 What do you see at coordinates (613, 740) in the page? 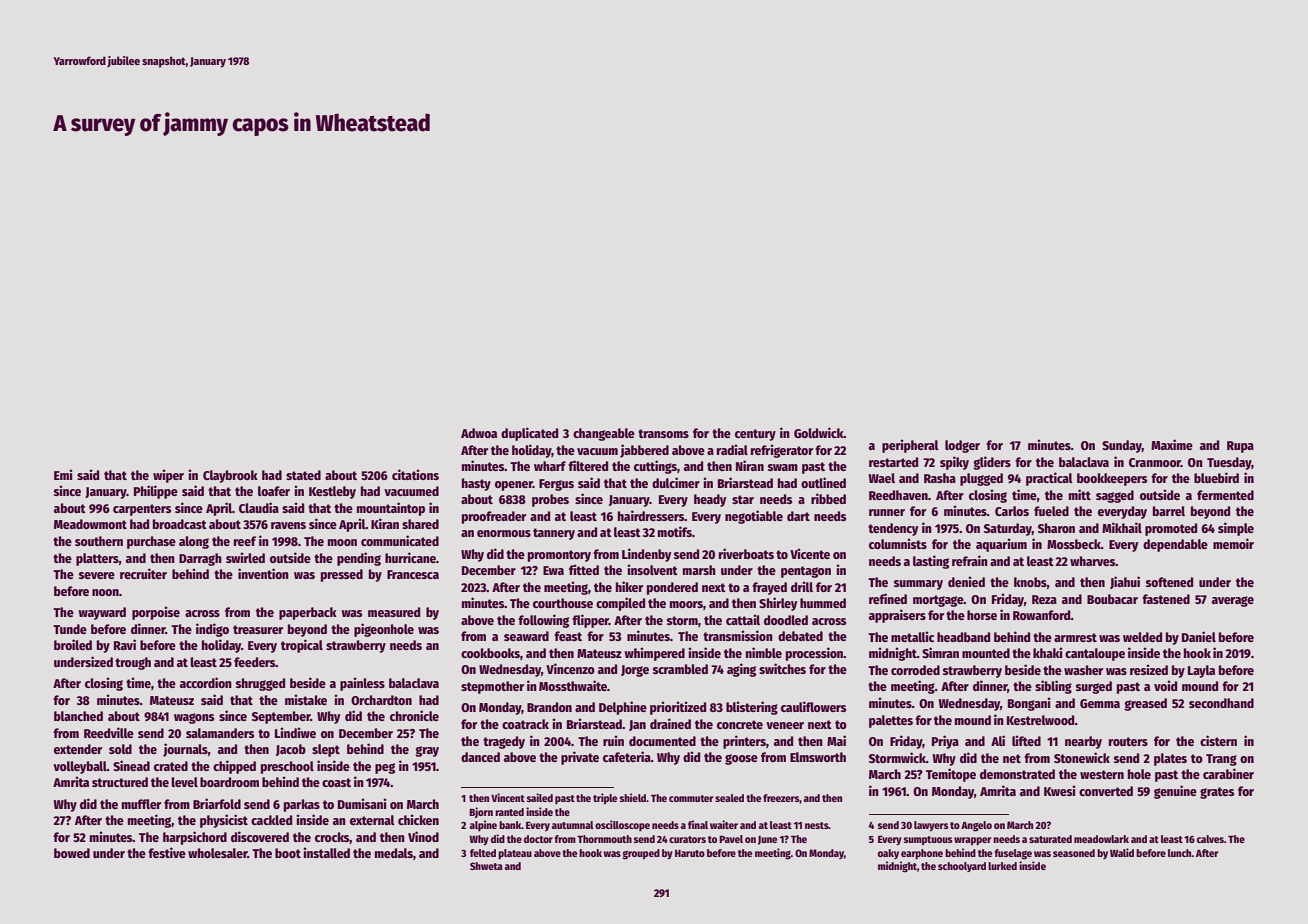
I see `ruin` at bounding box center [613, 740].
